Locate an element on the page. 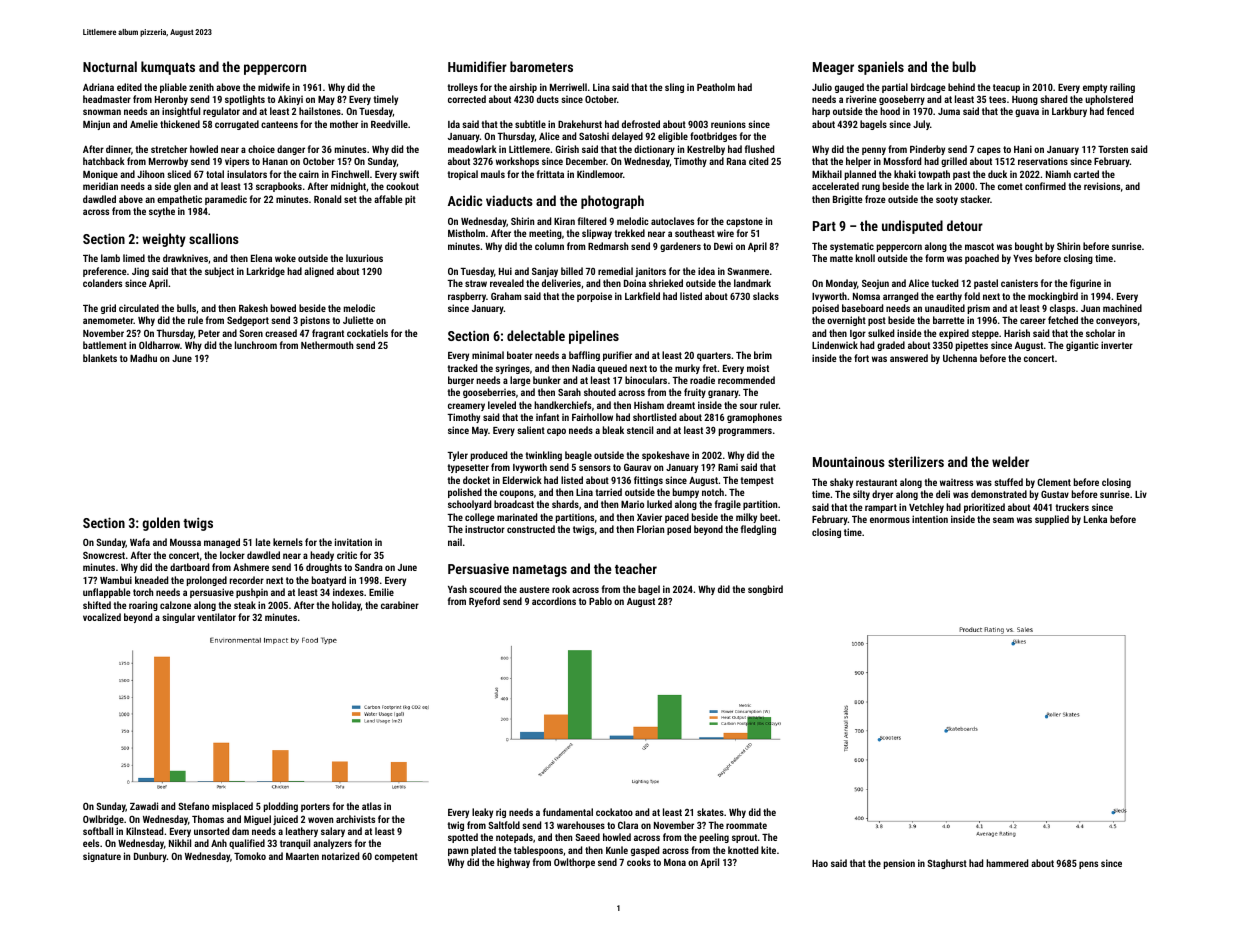  bulb is located at coordinates (964, 66).
